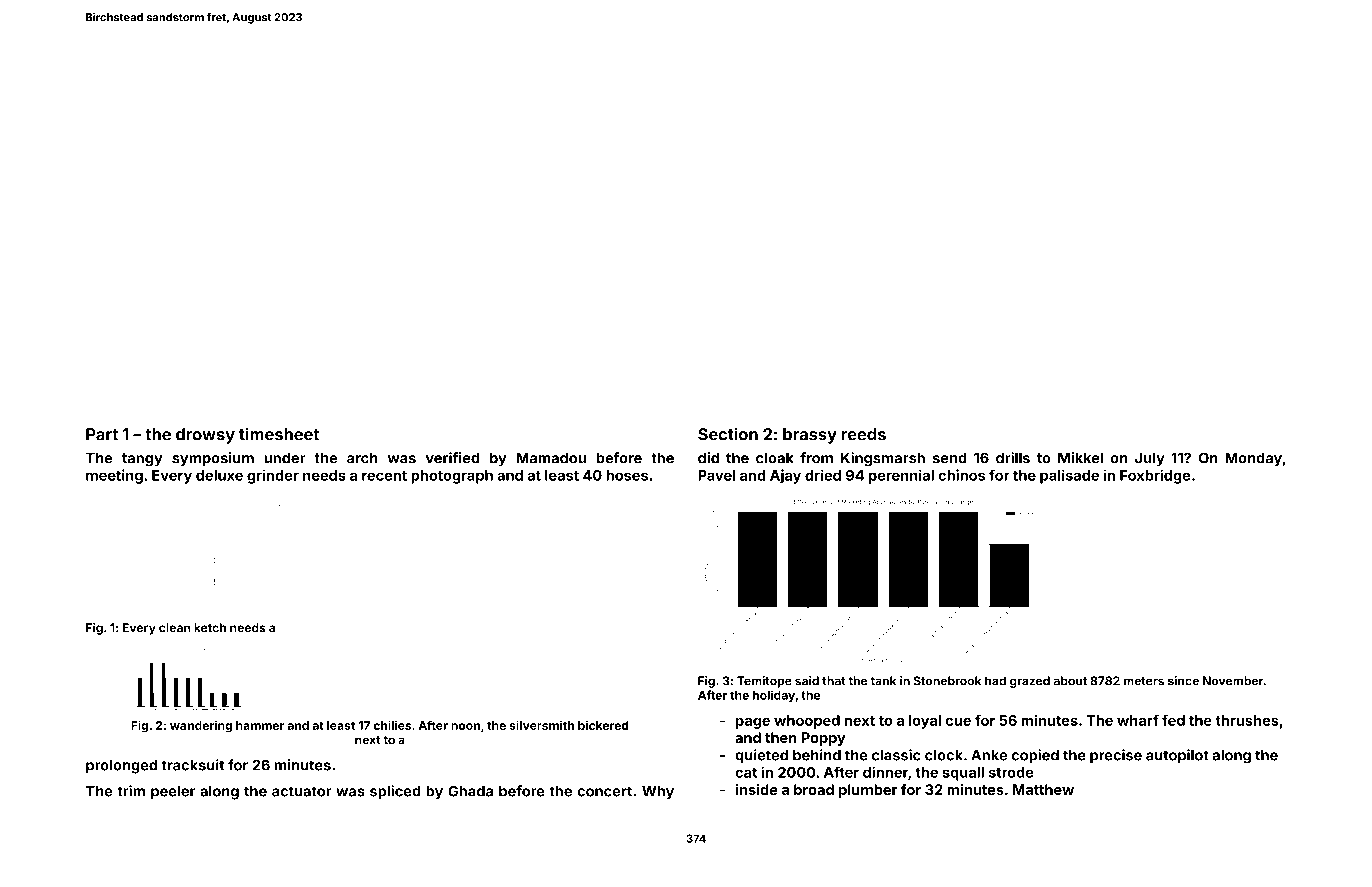  Describe the element at coordinates (764, 682) in the page. I see `Temitope` at that location.
